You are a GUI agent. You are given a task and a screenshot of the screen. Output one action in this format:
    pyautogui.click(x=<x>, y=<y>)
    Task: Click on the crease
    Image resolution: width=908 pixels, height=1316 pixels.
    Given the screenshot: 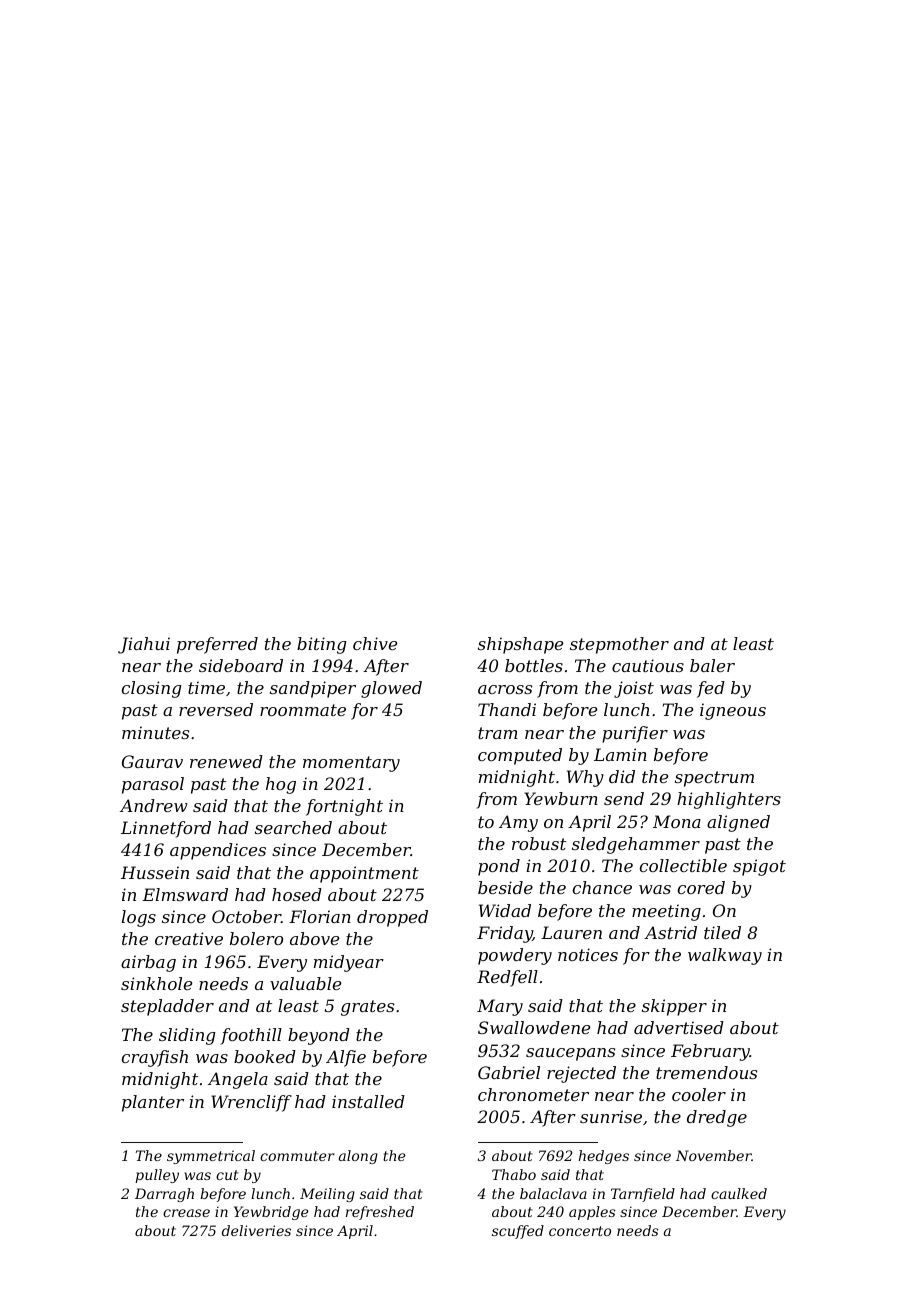 What is the action you would take?
    pyautogui.click(x=186, y=1213)
